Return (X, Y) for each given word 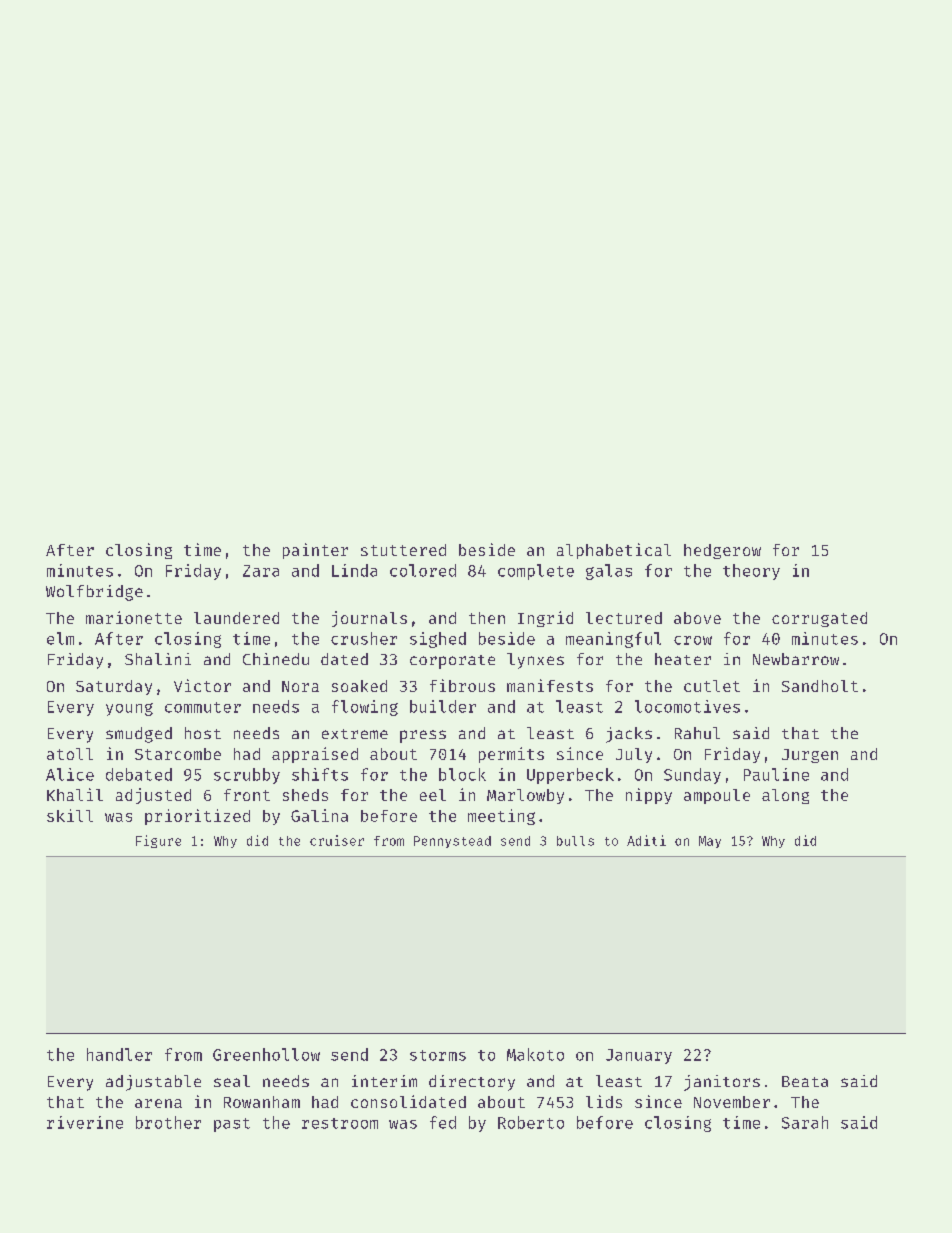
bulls (575, 841)
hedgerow (722, 551)
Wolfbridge (94, 593)
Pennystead (452, 842)
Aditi (646, 840)
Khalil (75, 794)
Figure (158, 841)
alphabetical (614, 551)
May (710, 842)
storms (438, 1055)
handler (119, 1054)
